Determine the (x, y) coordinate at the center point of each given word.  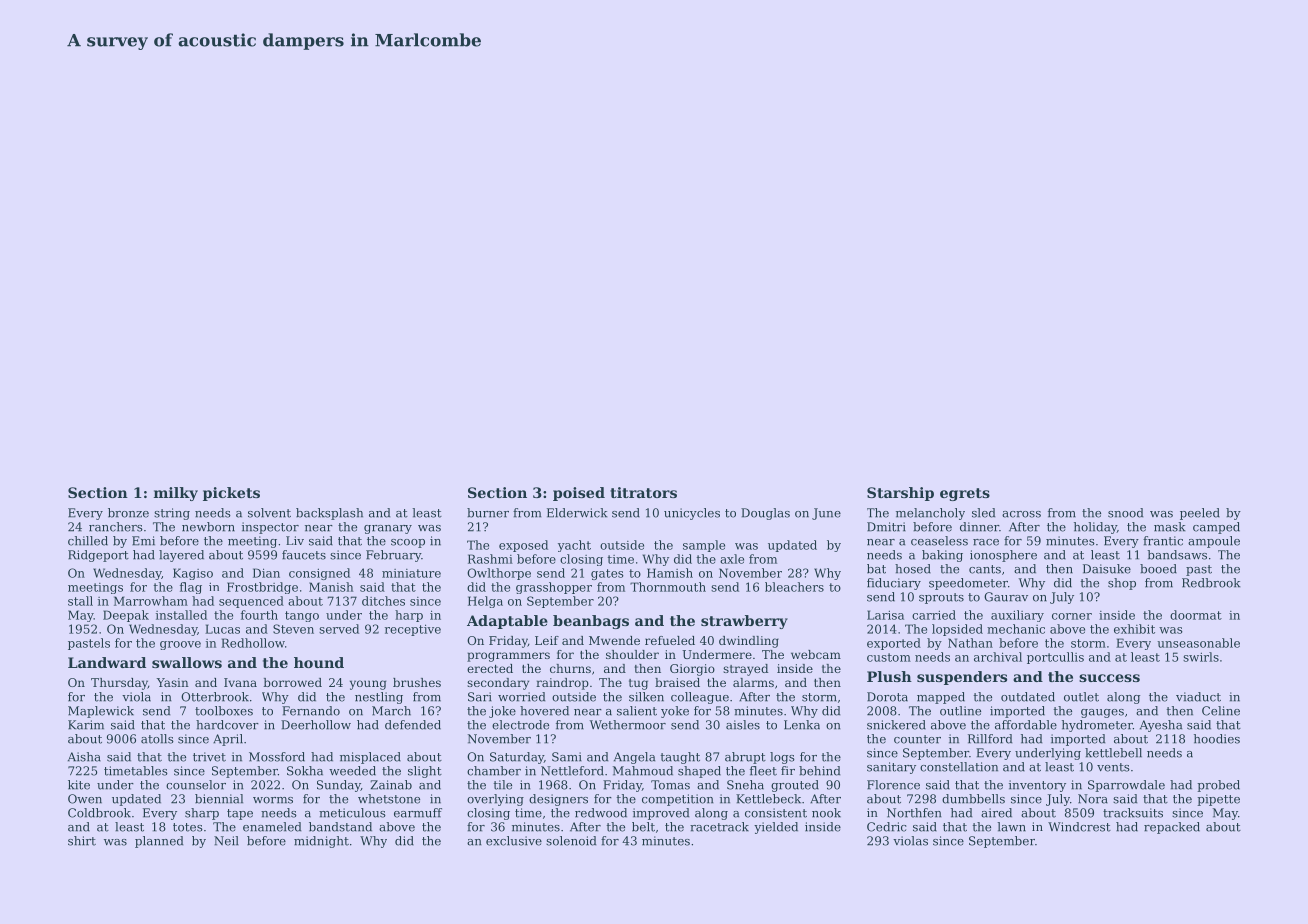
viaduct (1198, 697)
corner (1072, 616)
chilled (88, 541)
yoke (675, 712)
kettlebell (1113, 753)
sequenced (251, 602)
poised (579, 494)
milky (176, 494)
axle (732, 559)
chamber (494, 771)
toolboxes (224, 711)
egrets (965, 494)
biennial (219, 799)
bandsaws (1177, 555)
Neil (226, 841)
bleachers (794, 587)
